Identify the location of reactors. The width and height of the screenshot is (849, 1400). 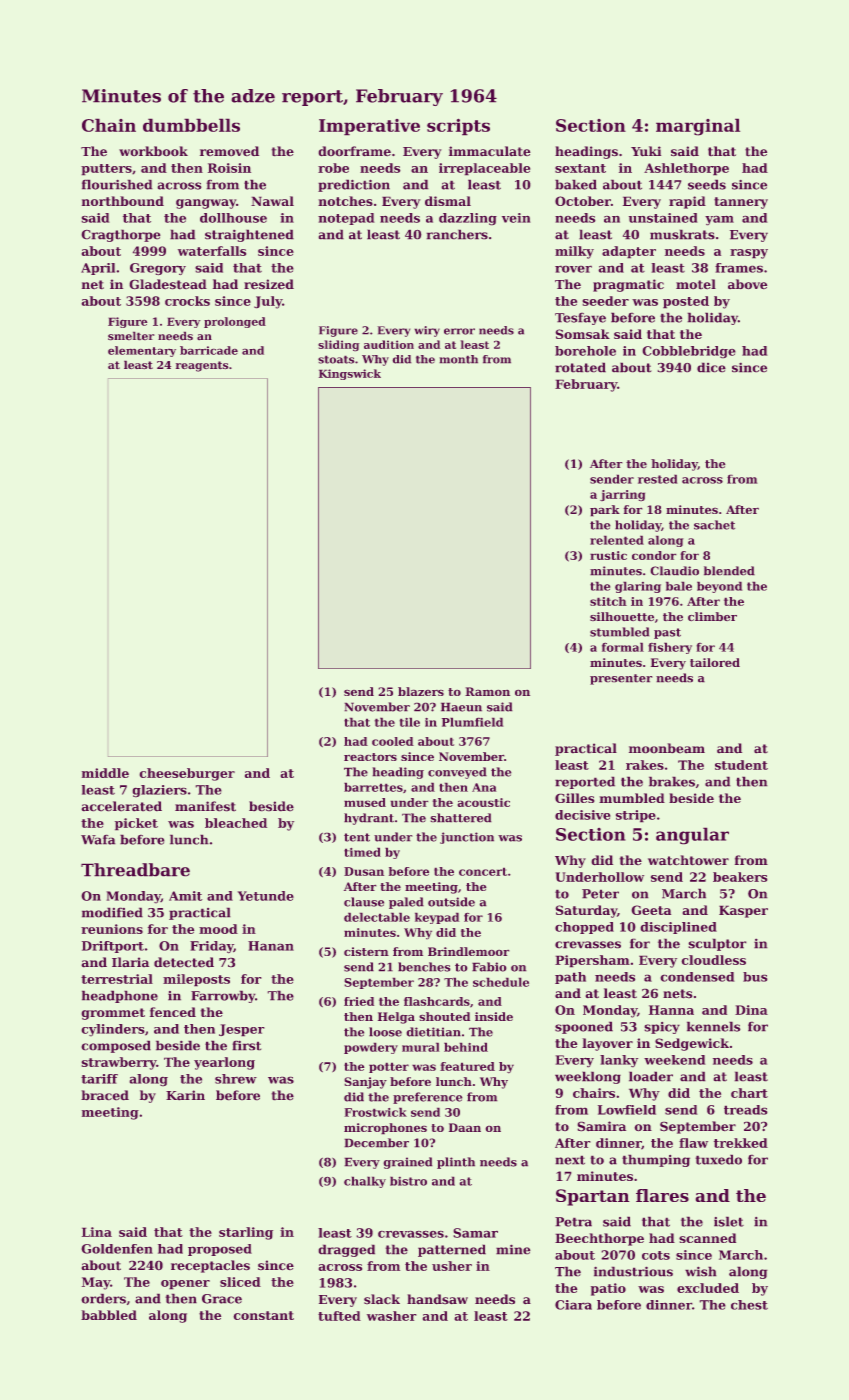
(370, 757).
